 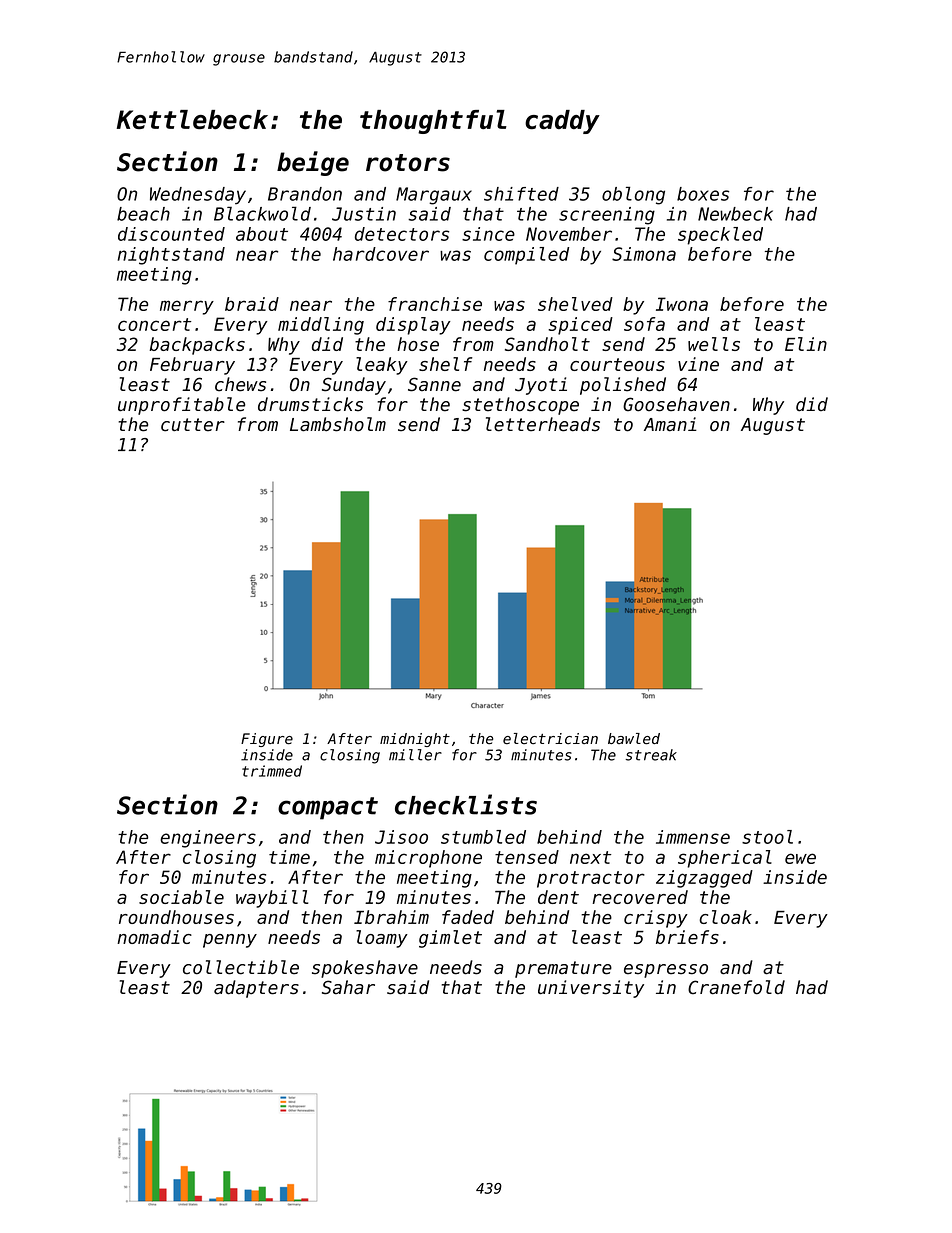 I want to click on waybill, so click(x=272, y=899).
